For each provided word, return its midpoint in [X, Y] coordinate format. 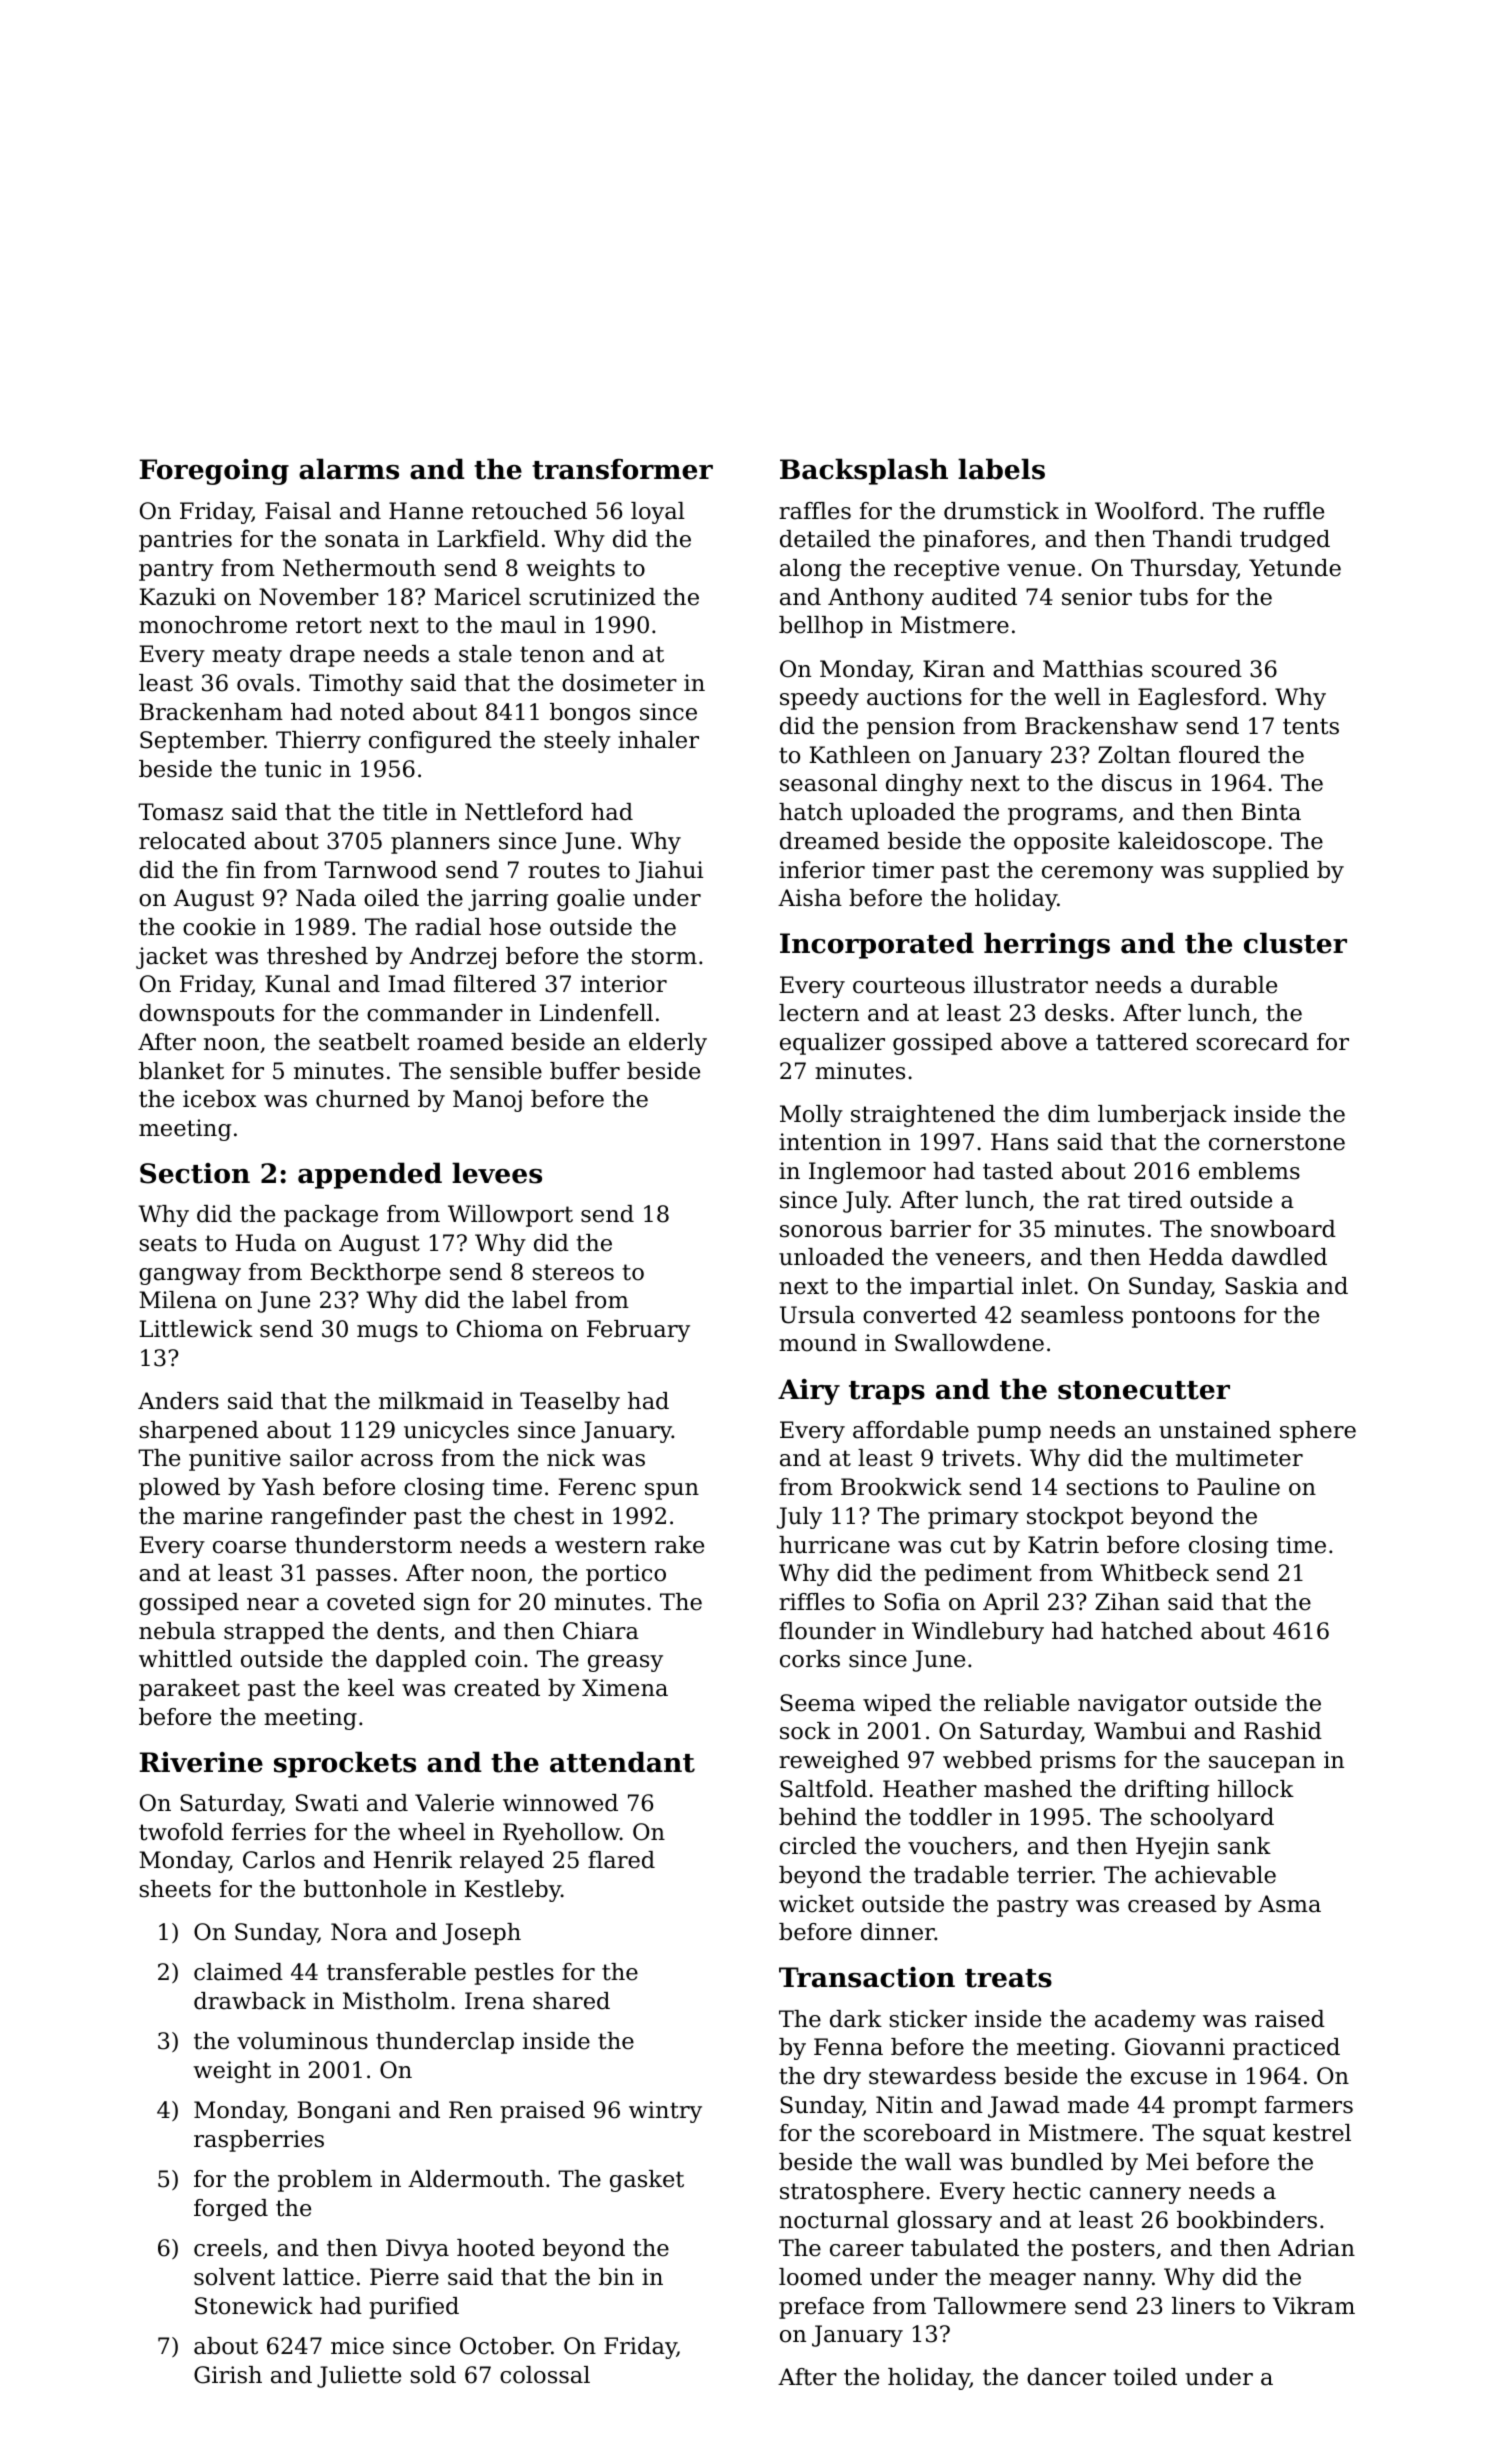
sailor [321, 1458]
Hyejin [1172, 1848]
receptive [946, 570]
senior [1097, 597]
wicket [816, 1904]
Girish [228, 2375]
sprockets [345, 1764]
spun [672, 1491]
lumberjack [1162, 1116]
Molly [811, 1116]
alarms [349, 469]
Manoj [487, 1101]
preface [821, 2308]
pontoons [1183, 1317]
